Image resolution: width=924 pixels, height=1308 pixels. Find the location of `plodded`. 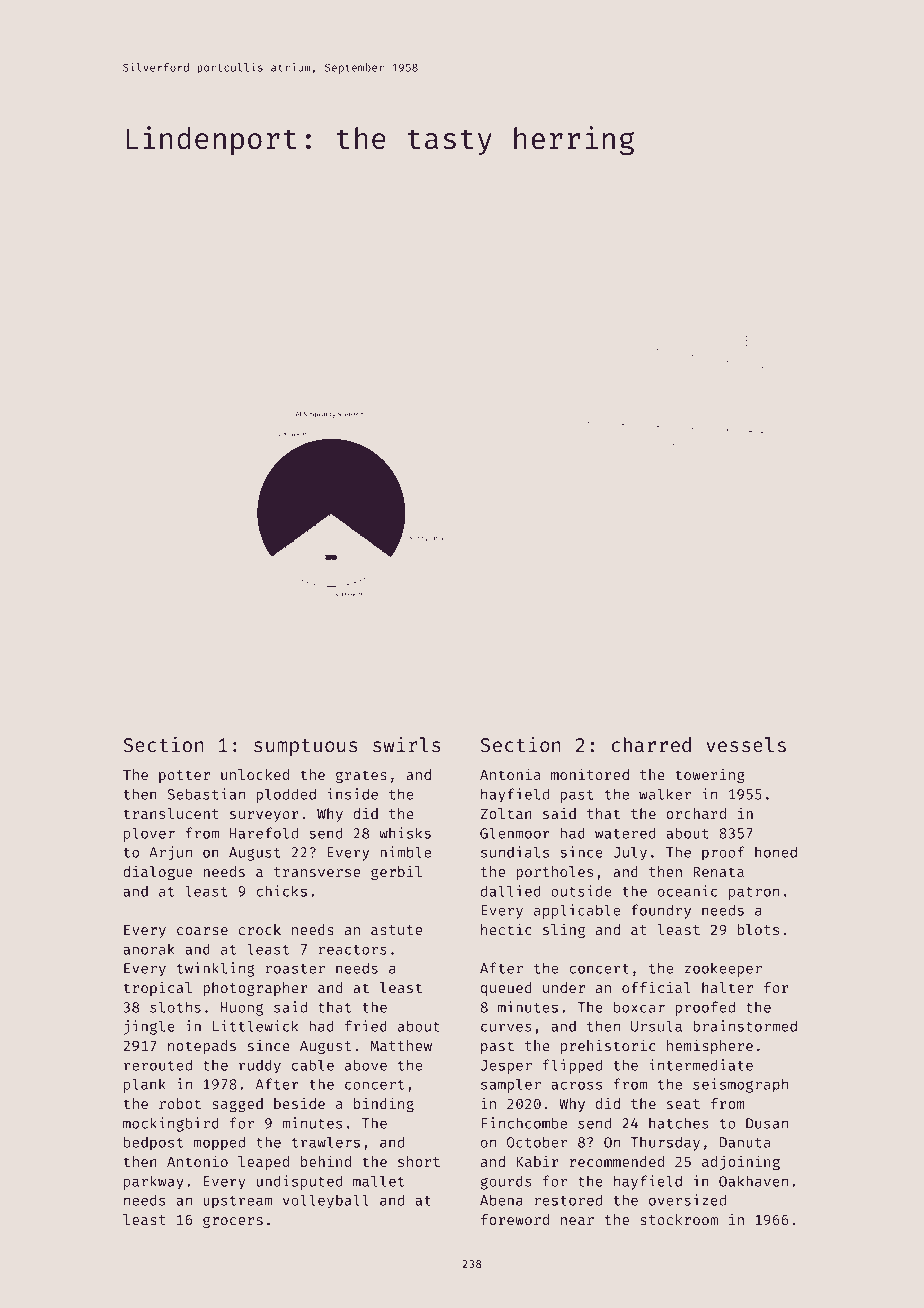

plodded is located at coordinates (286, 795).
